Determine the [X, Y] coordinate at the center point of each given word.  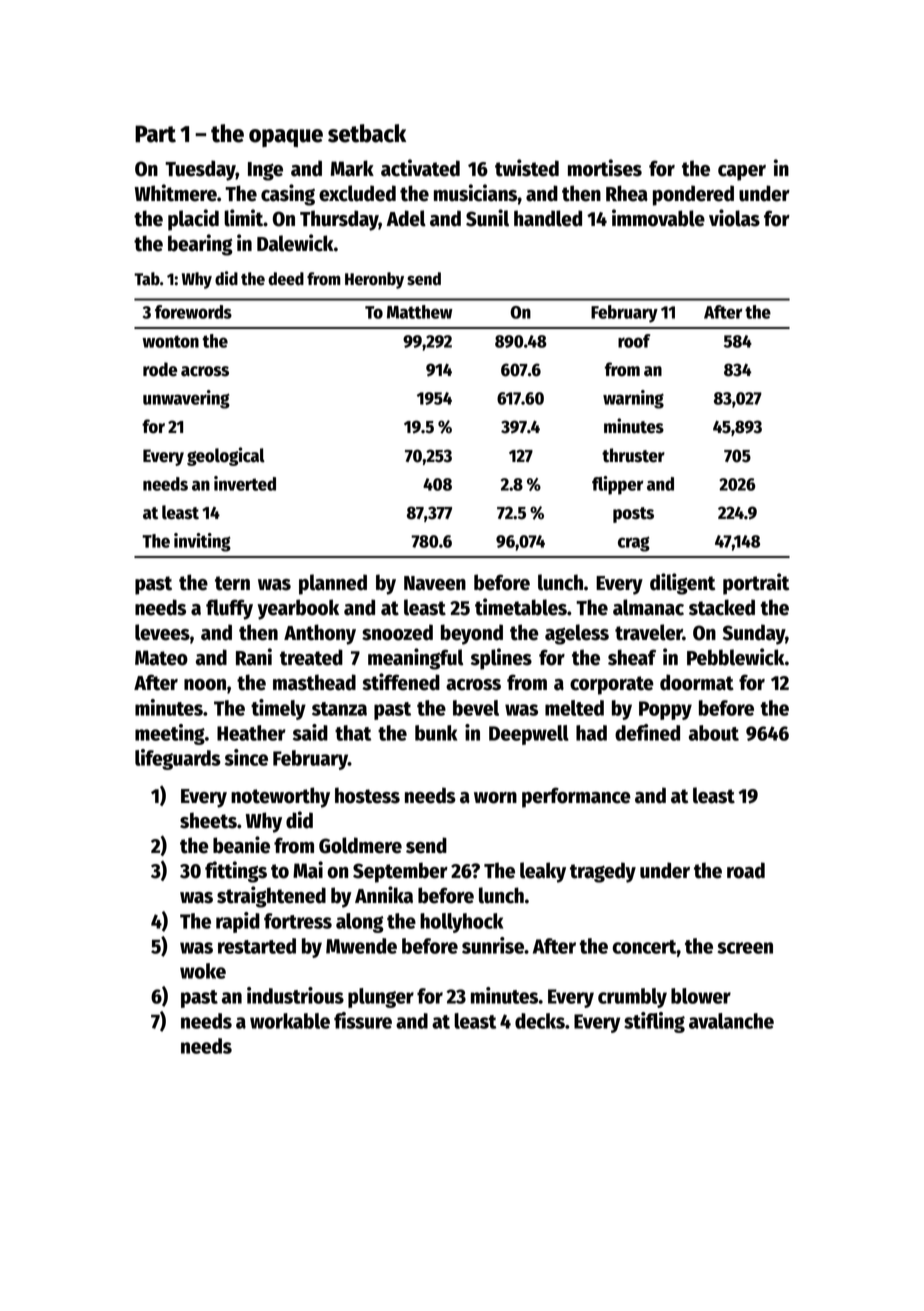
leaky [543, 872]
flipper [617, 485]
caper [742, 173]
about [714, 733]
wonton [170, 341]
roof [634, 341]
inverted [245, 483]
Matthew [420, 312]
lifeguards [178, 759]
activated [420, 168]
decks [540, 1021]
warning [633, 399]
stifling [654, 1022]
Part [155, 134]
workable [290, 1021]
